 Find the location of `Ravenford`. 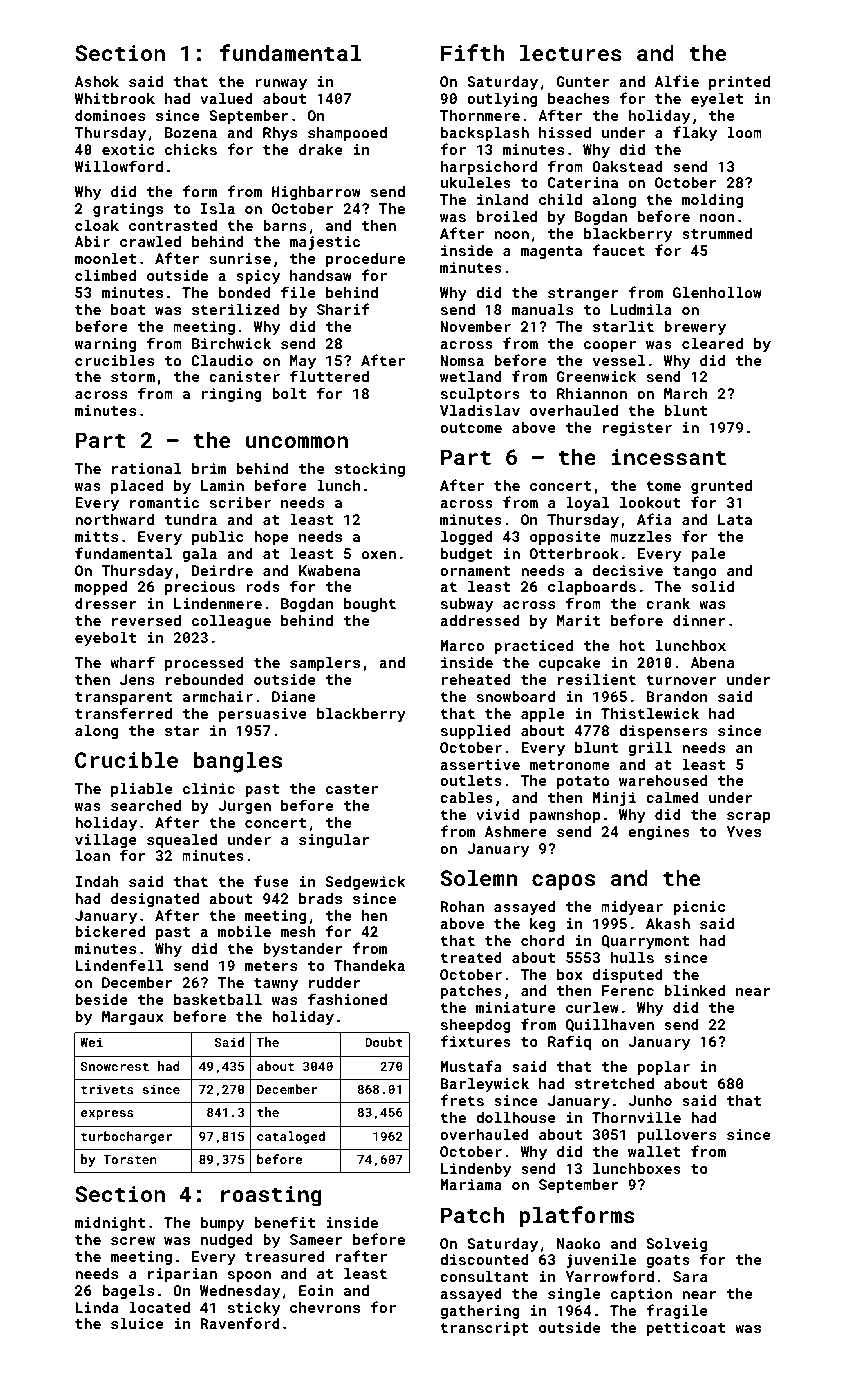

Ravenford is located at coordinates (240, 1323).
